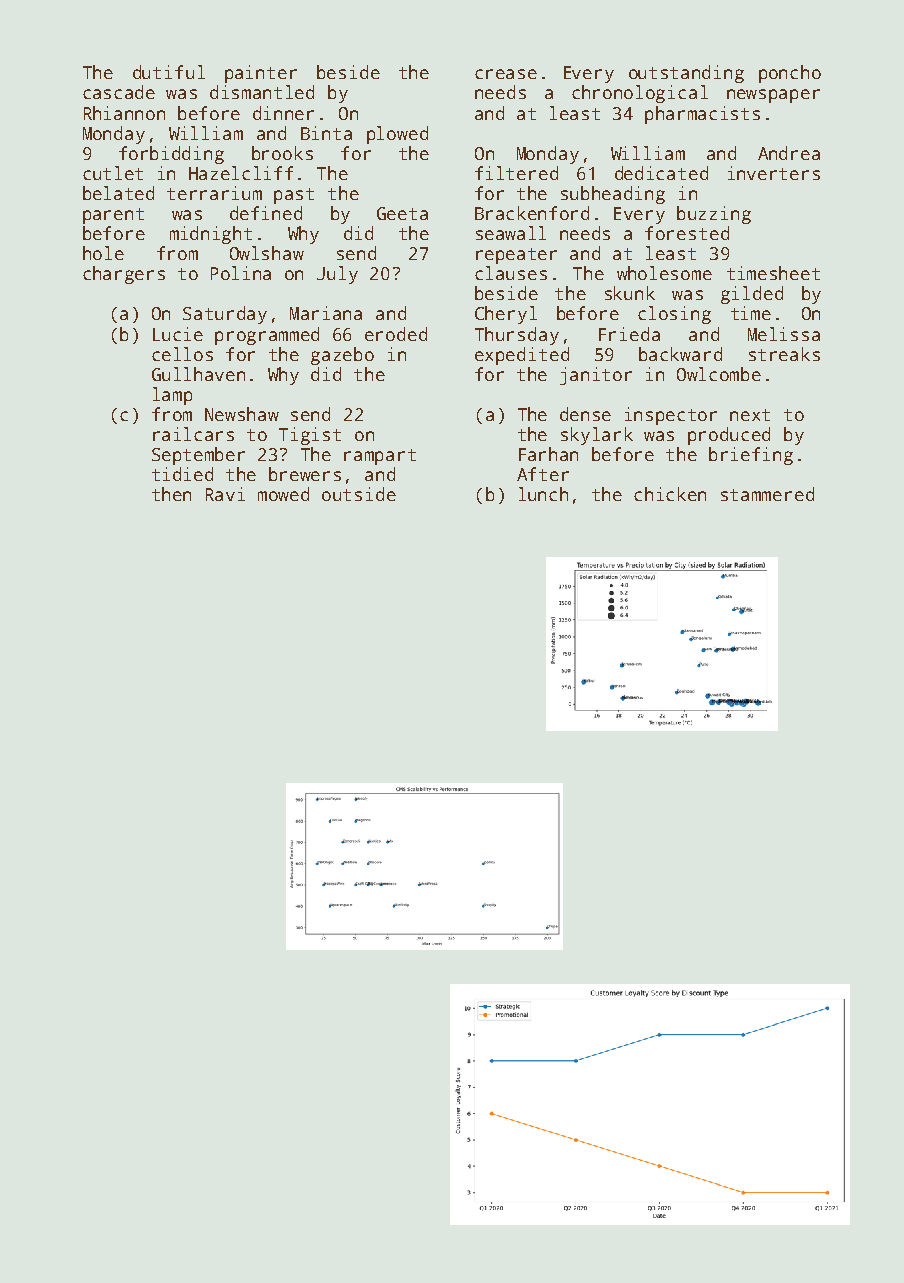  I want to click on inspector, so click(671, 416).
